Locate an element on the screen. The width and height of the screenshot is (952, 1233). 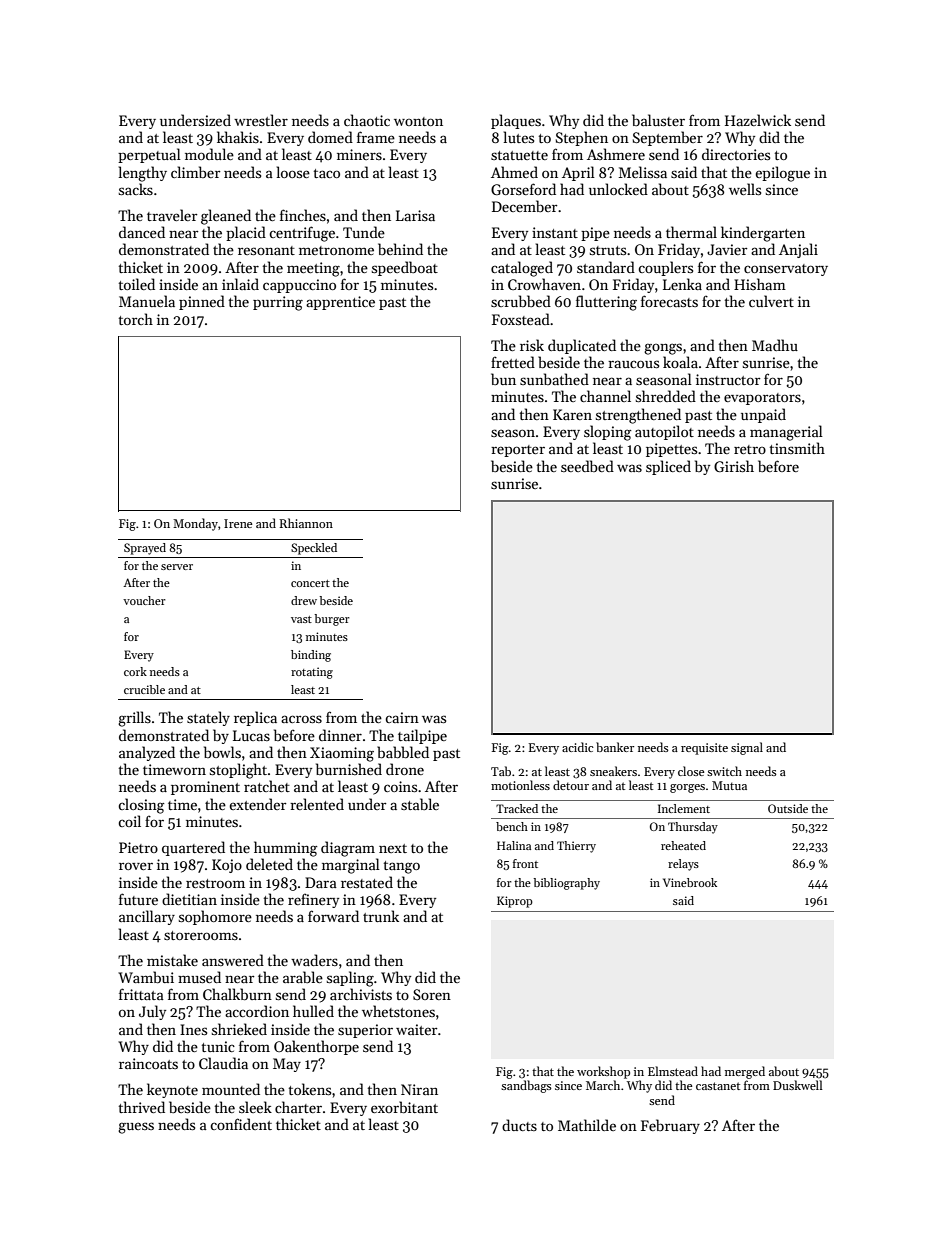
February is located at coordinates (670, 1126).
